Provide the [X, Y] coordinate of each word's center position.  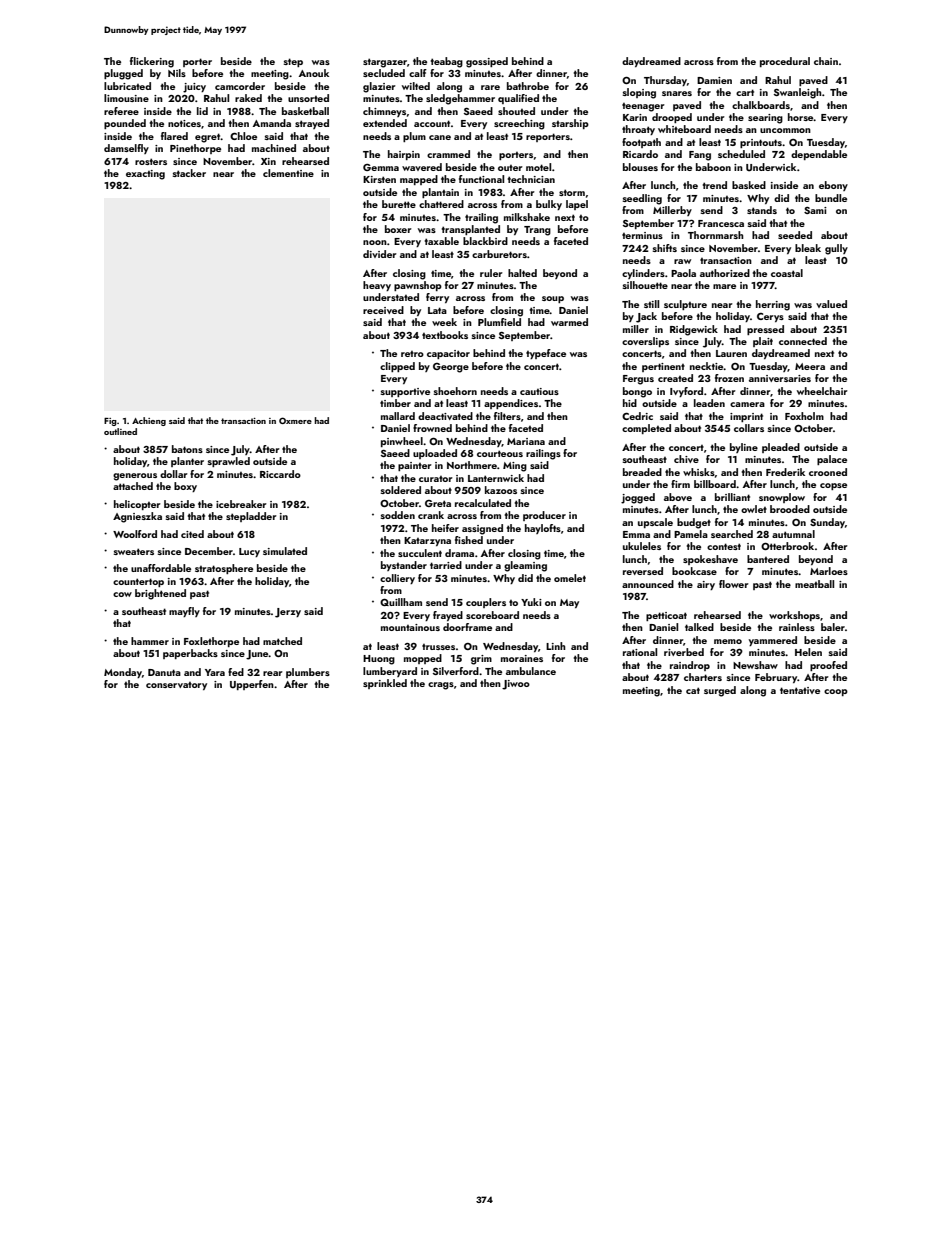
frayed [448, 616]
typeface [546, 354]
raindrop [690, 666]
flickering [152, 62]
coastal [787, 273]
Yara [215, 672]
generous [135, 477]
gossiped [487, 62]
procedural [785, 62]
